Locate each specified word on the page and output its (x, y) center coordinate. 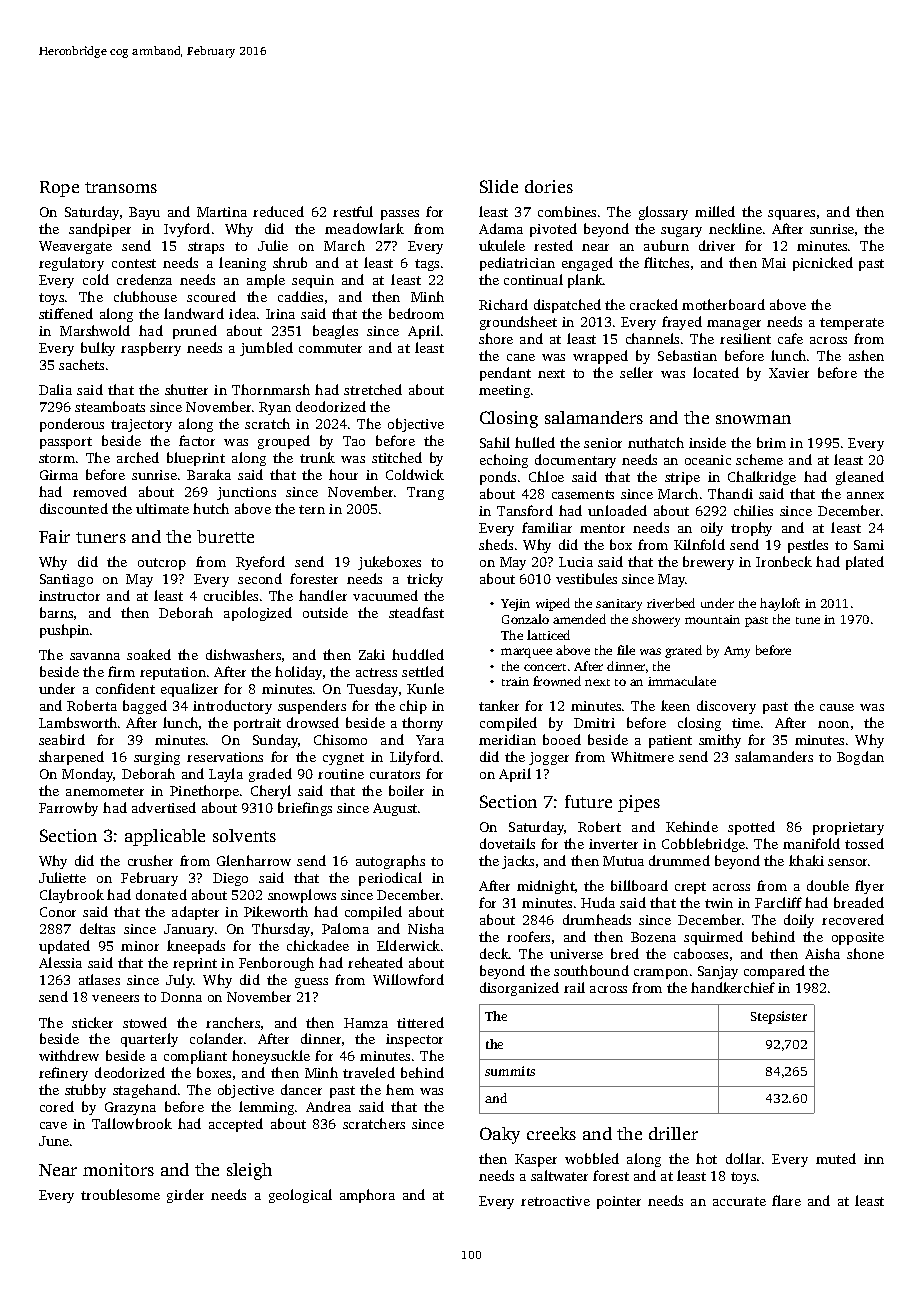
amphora (367, 1196)
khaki (806, 860)
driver (717, 245)
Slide (499, 186)
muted (836, 1158)
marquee (526, 653)
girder (185, 1196)
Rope (59, 189)
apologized (258, 614)
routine (341, 774)
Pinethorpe (204, 792)
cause (837, 707)
